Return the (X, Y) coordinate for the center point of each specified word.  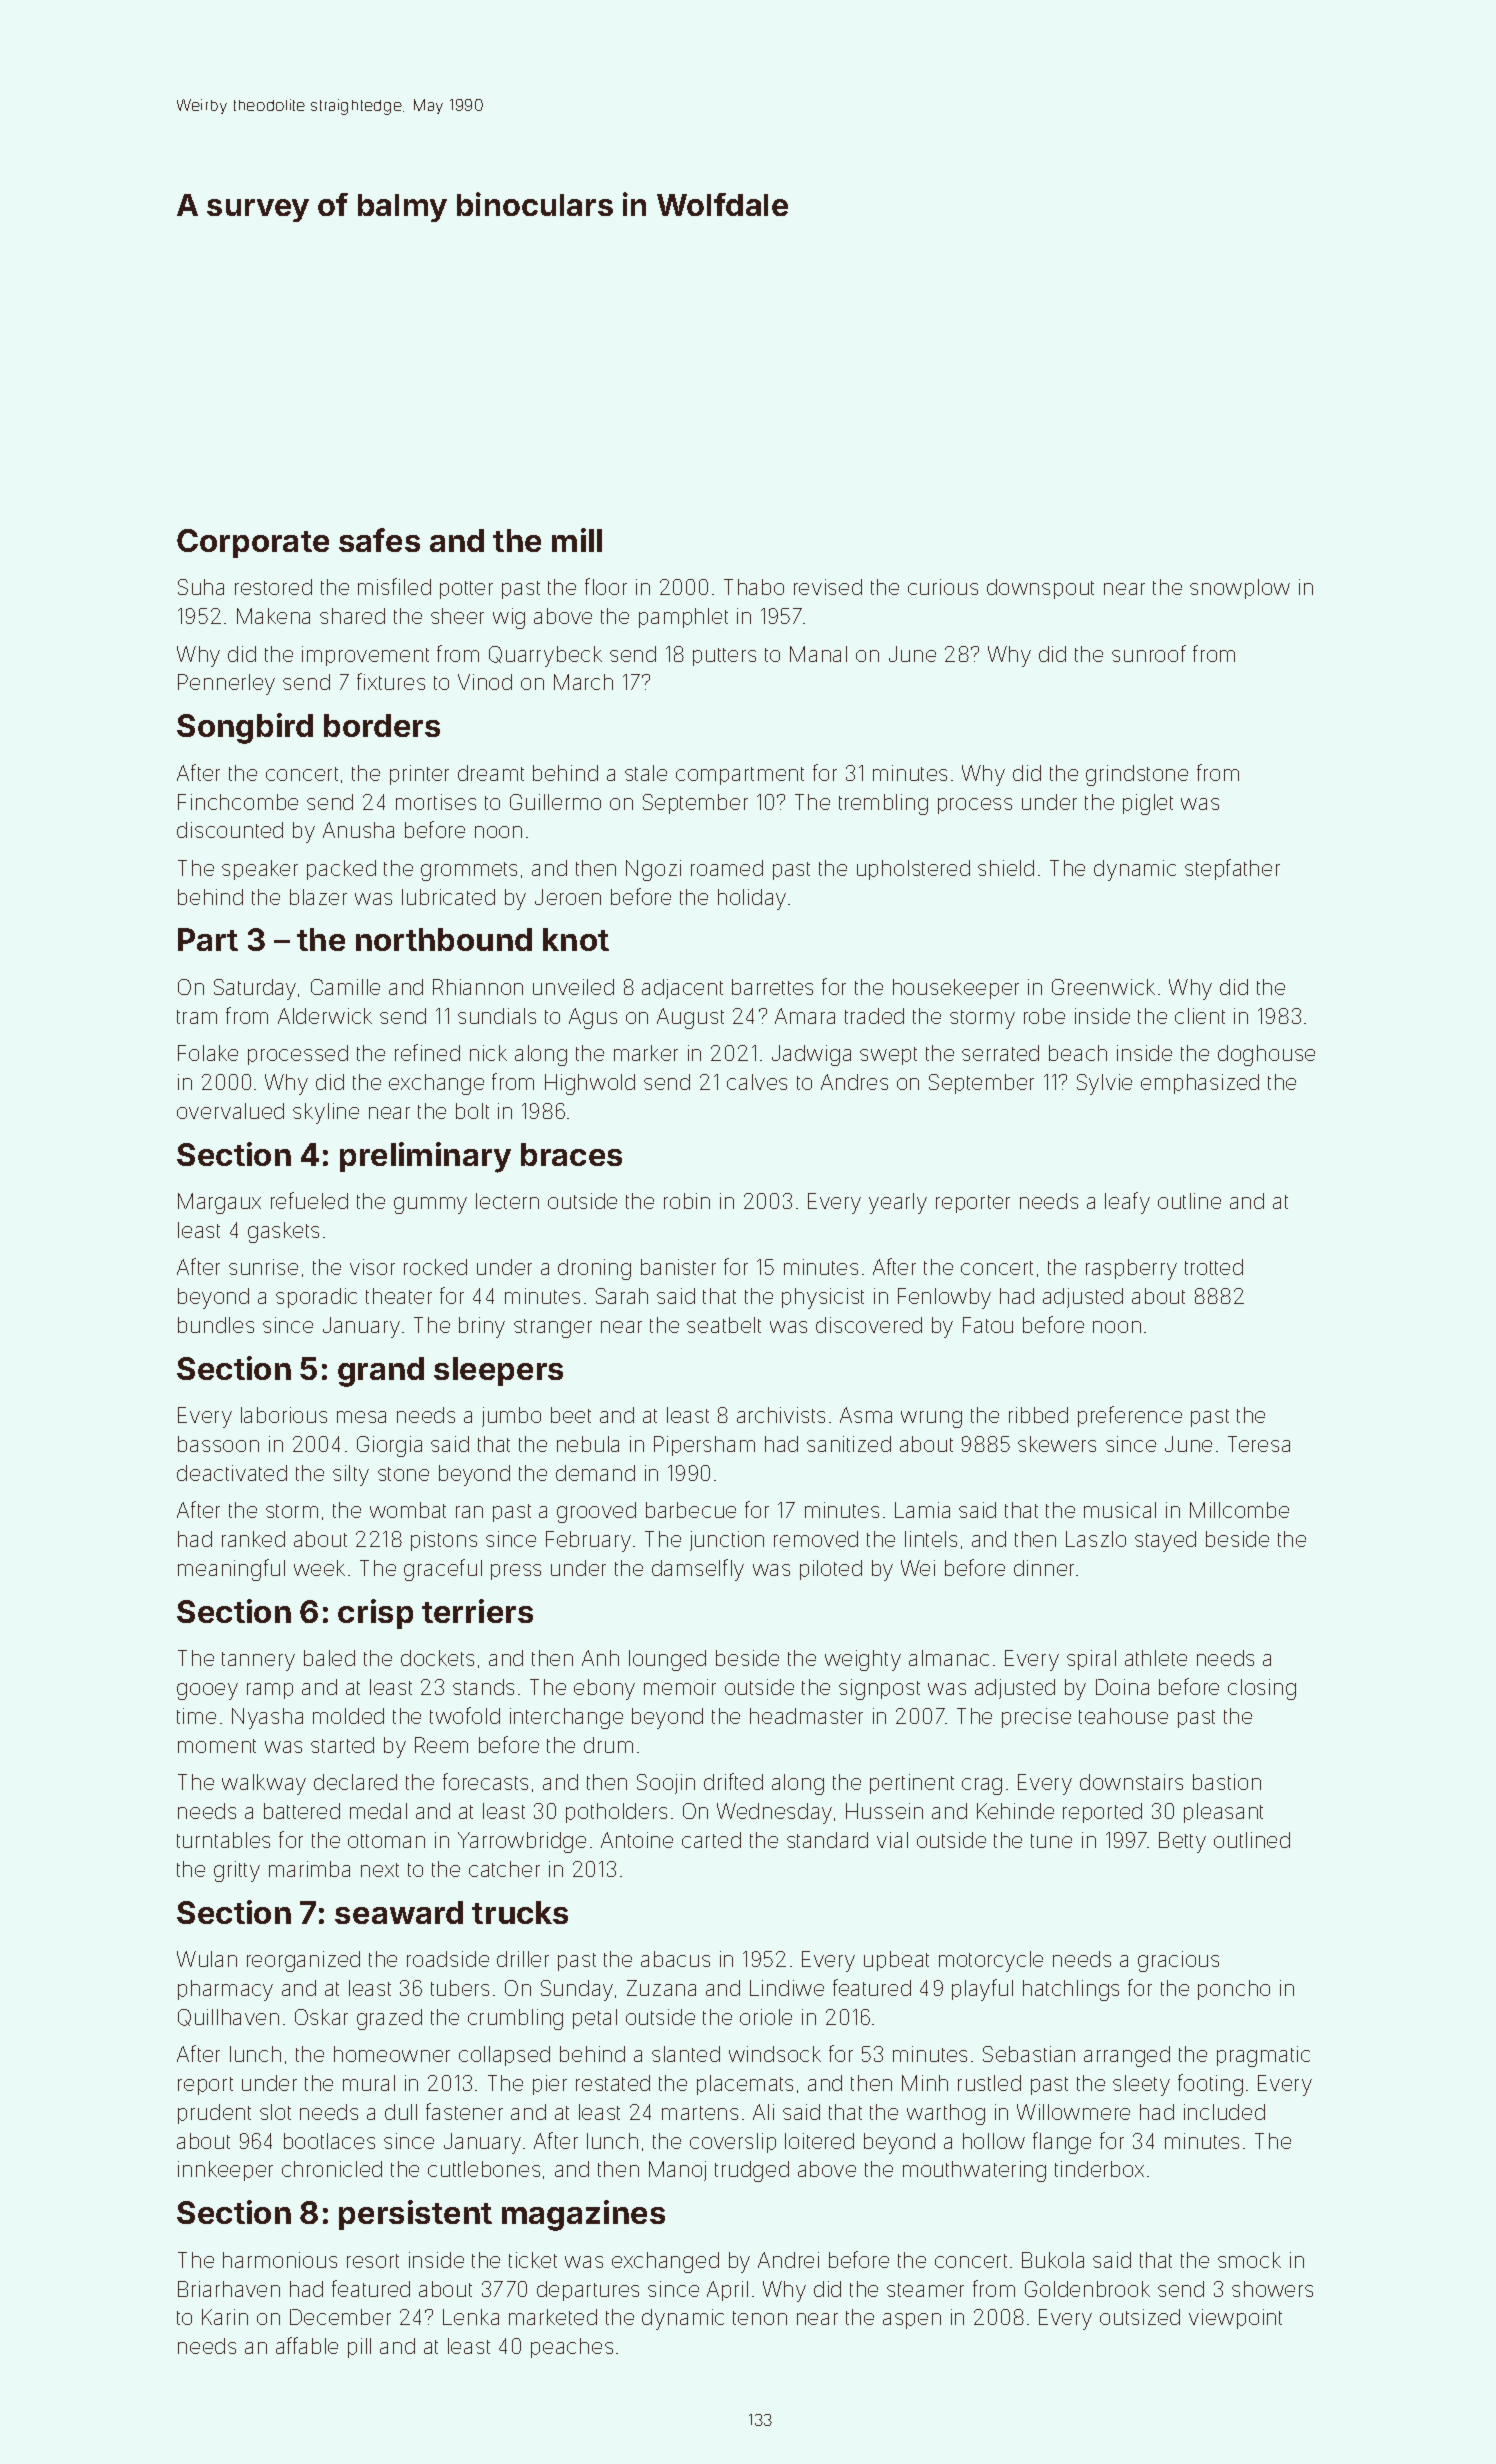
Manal (818, 654)
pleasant (1223, 1813)
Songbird (245, 728)
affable (307, 2345)
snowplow (1240, 589)
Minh (925, 2083)
